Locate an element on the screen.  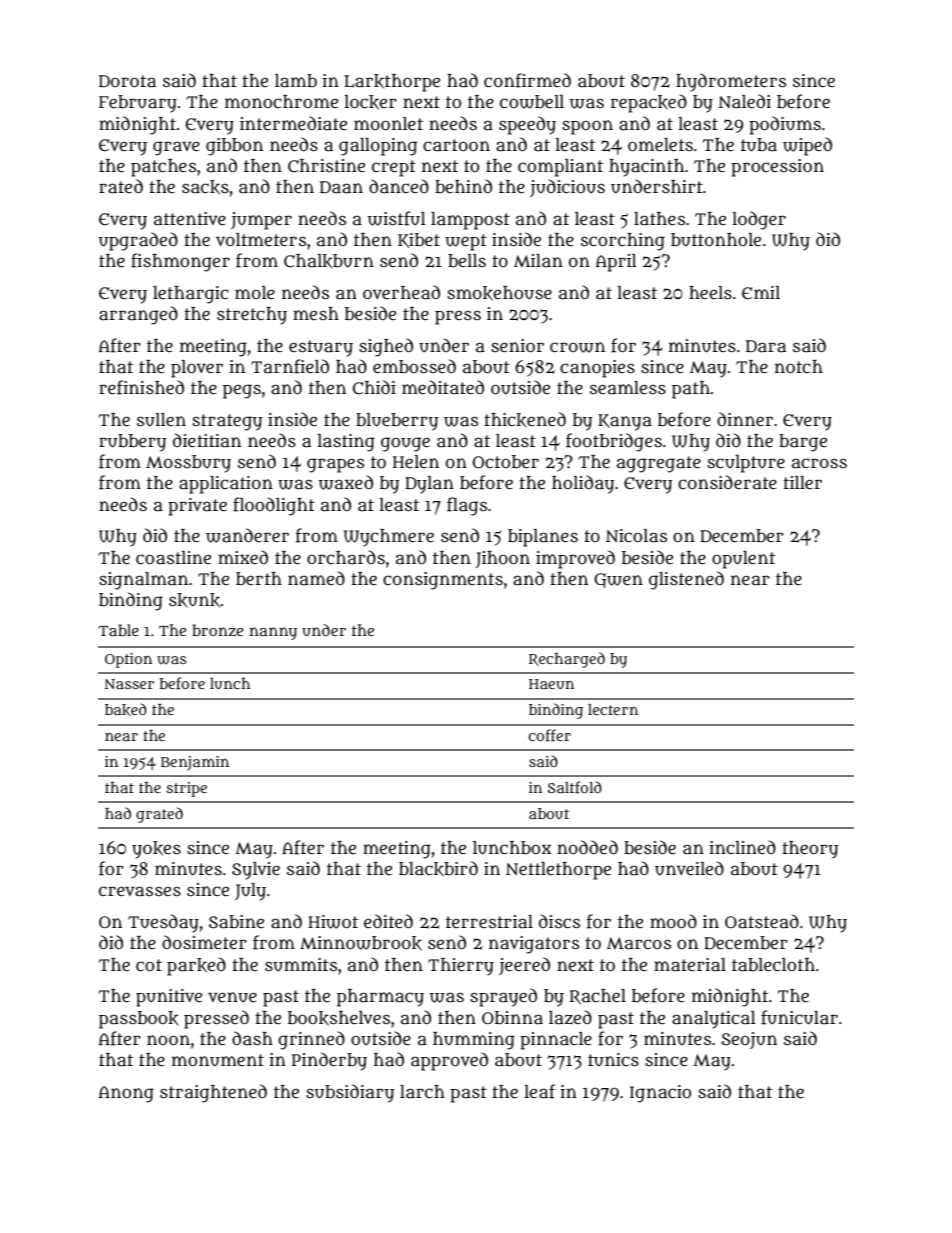
Recharged is located at coordinates (567, 660).
